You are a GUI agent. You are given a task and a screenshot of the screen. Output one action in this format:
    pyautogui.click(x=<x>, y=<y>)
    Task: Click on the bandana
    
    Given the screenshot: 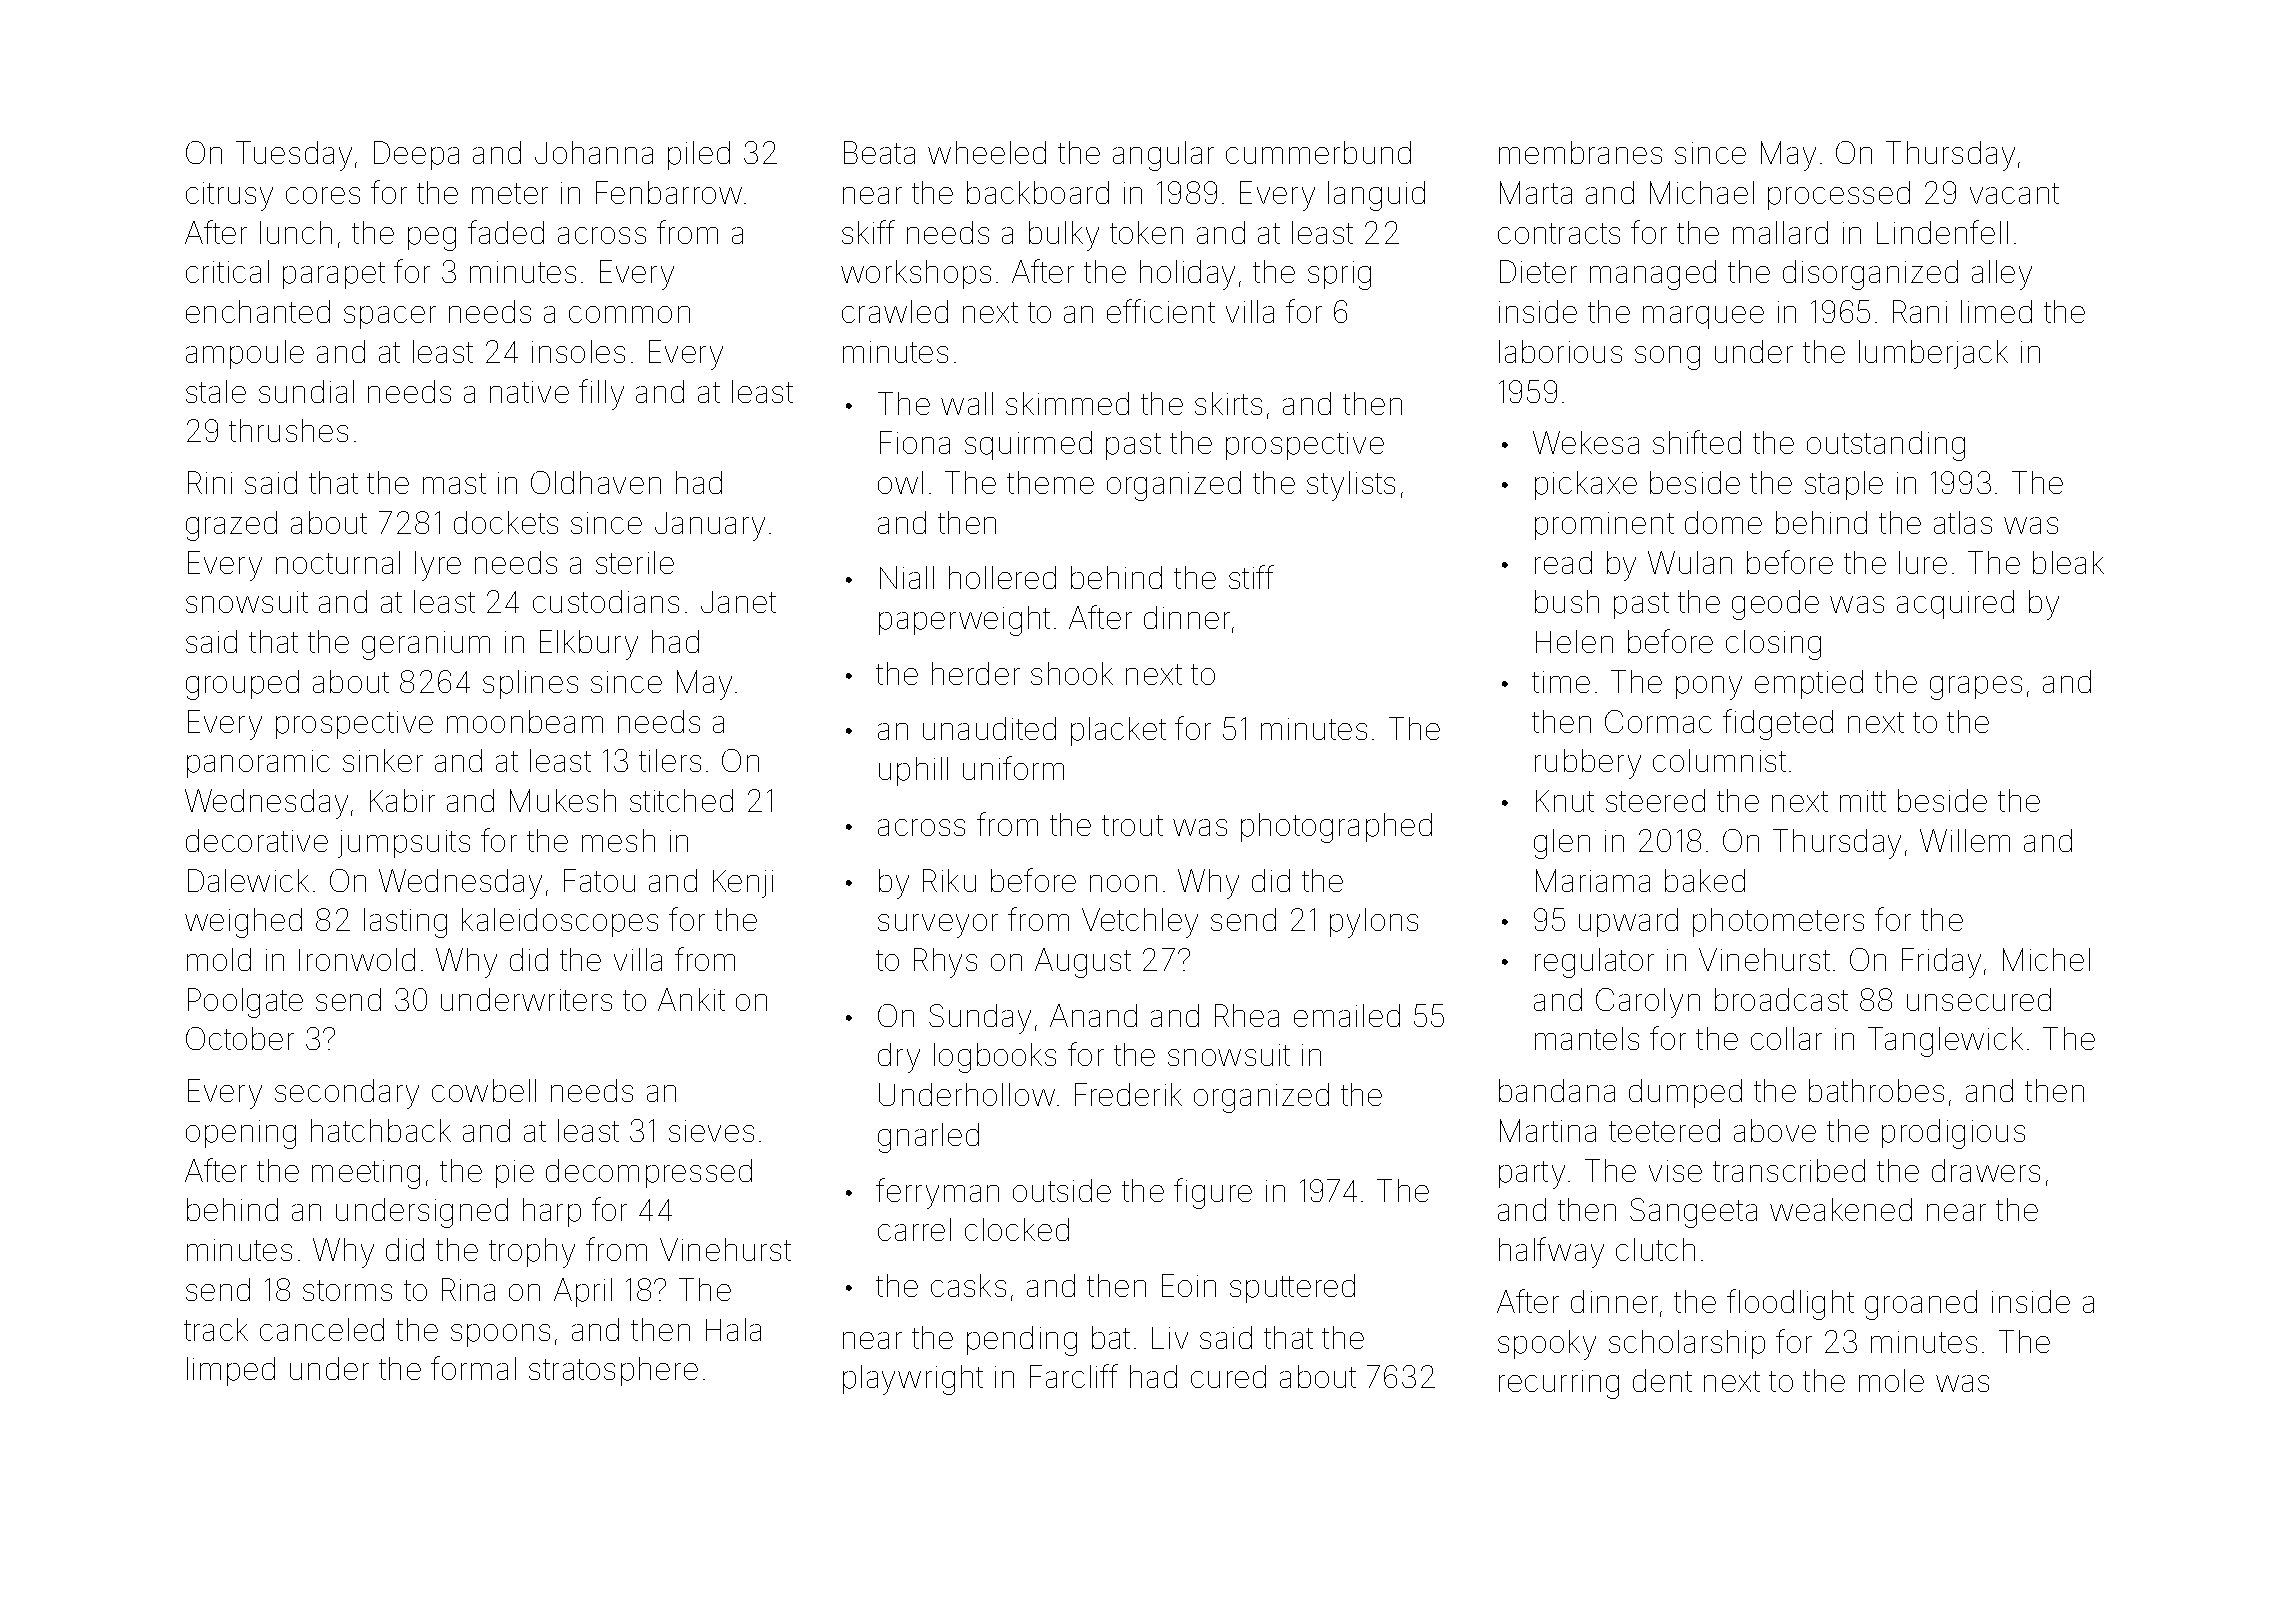 What is the action you would take?
    pyautogui.click(x=1557, y=1090)
